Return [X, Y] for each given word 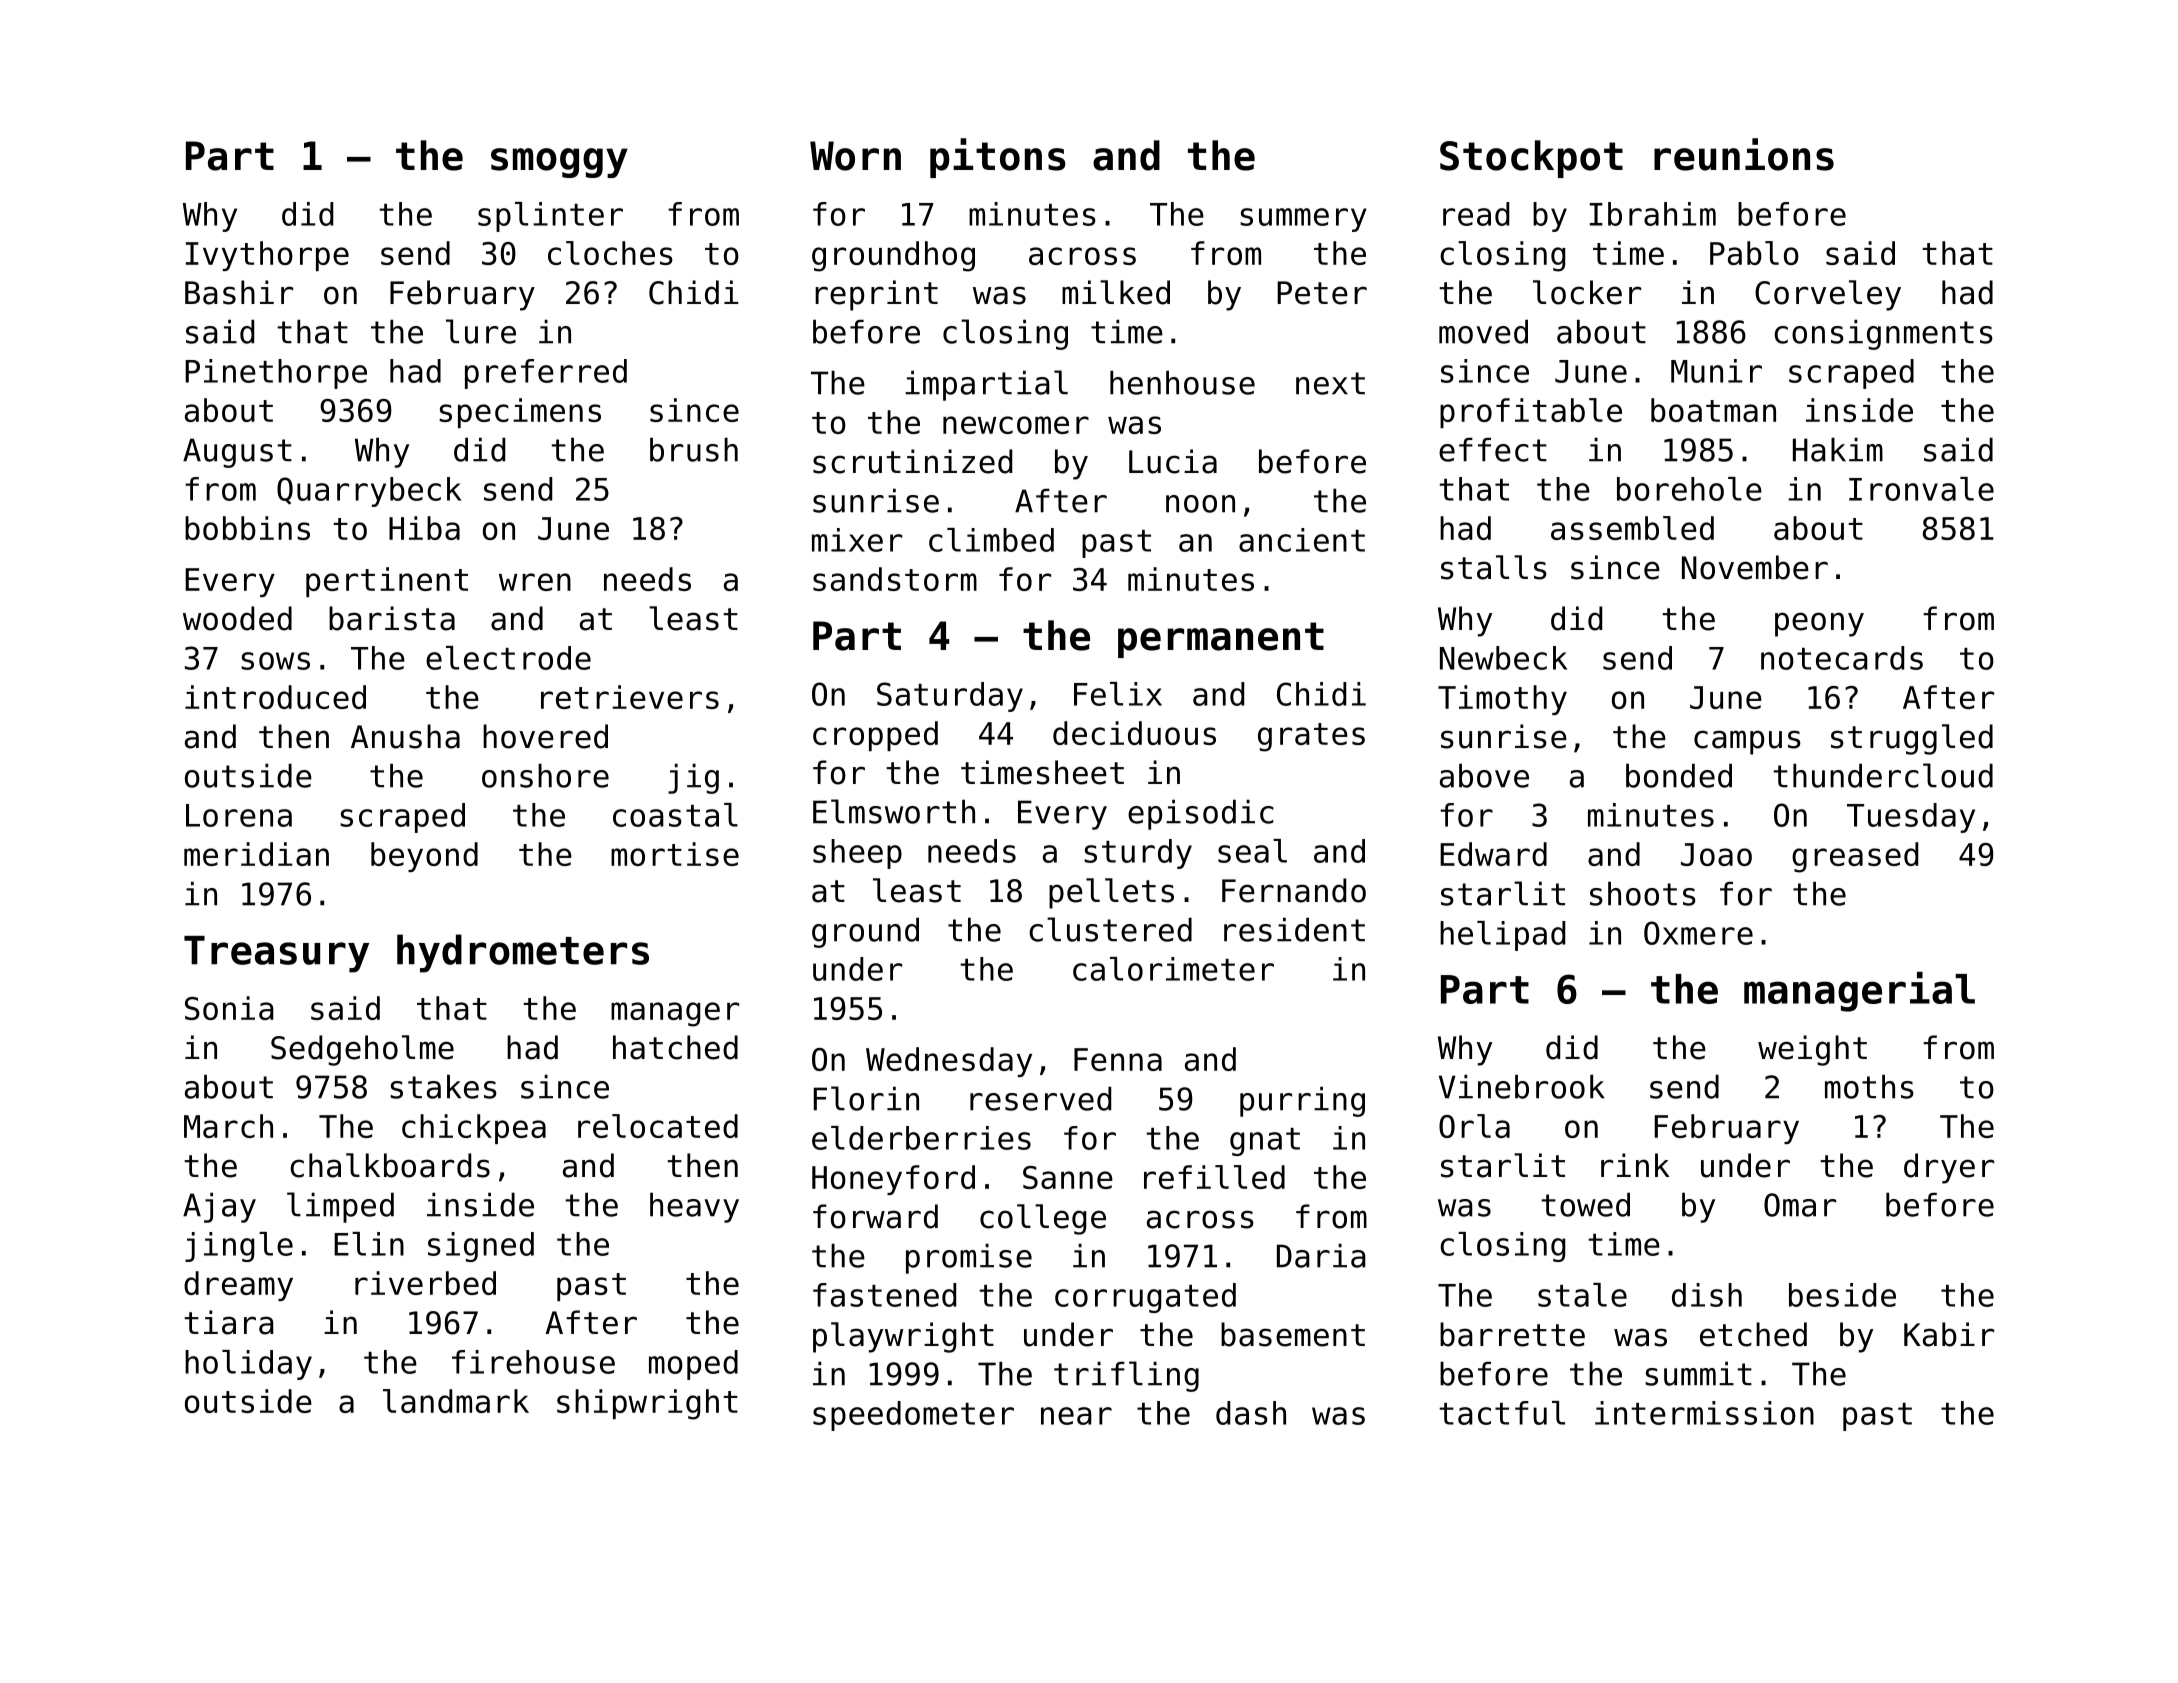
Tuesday [1911, 818]
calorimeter [1173, 969]
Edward [1493, 854]
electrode [508, 658]
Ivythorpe [267, 256]
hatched [675, 1047]
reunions [1744, 154]
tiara [229, 1322]
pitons [998, 158]
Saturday [950, 697]
